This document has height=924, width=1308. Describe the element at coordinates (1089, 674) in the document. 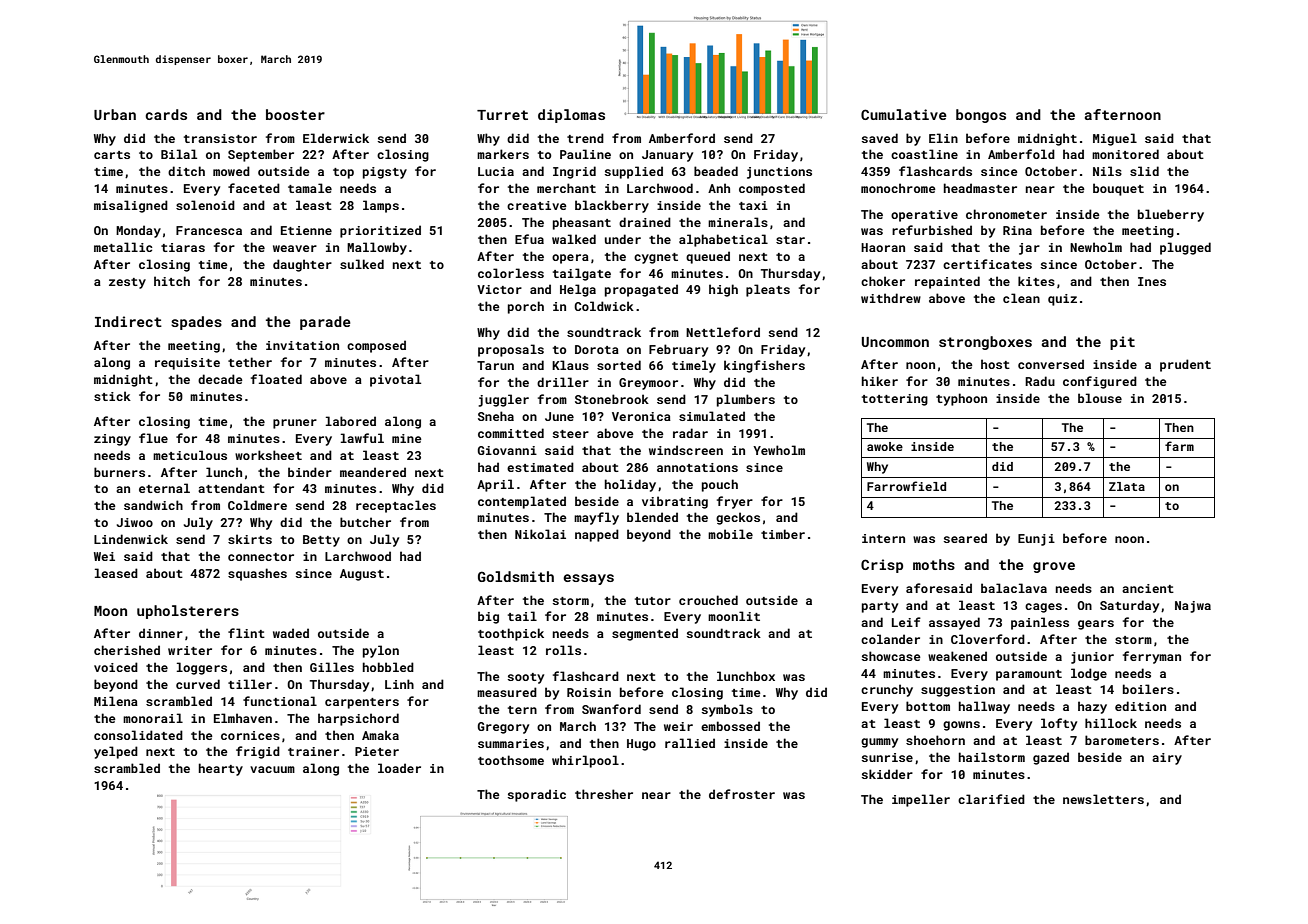

I see `lodge` at that location.
